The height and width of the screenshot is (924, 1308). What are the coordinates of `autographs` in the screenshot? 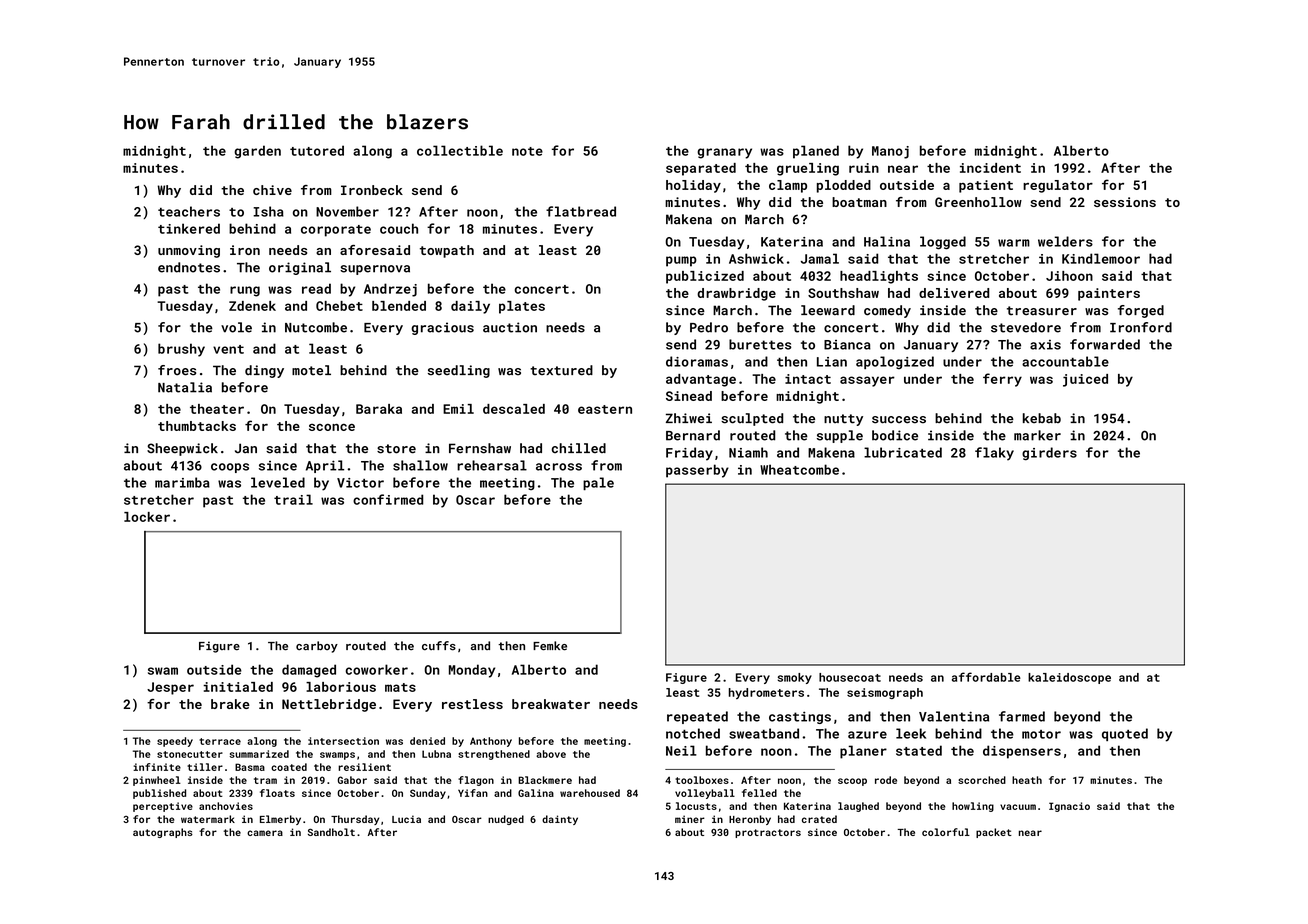 It's located at (163, 833).
